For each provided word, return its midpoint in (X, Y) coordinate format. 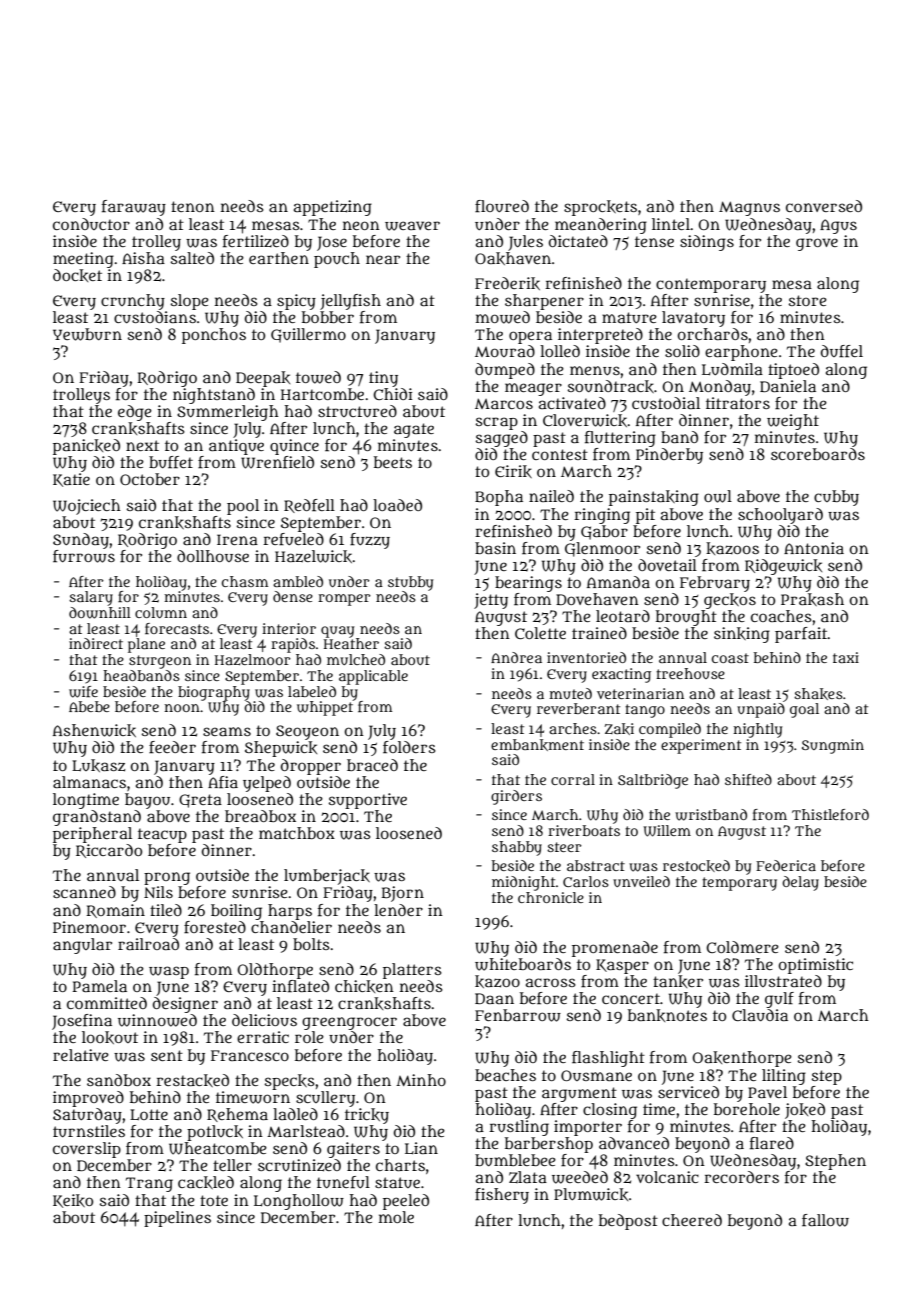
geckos (730, 601)
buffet (171, 462)
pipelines (177, 1219)
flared (772, 1143)
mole (396, 1217)
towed (318, 377)
